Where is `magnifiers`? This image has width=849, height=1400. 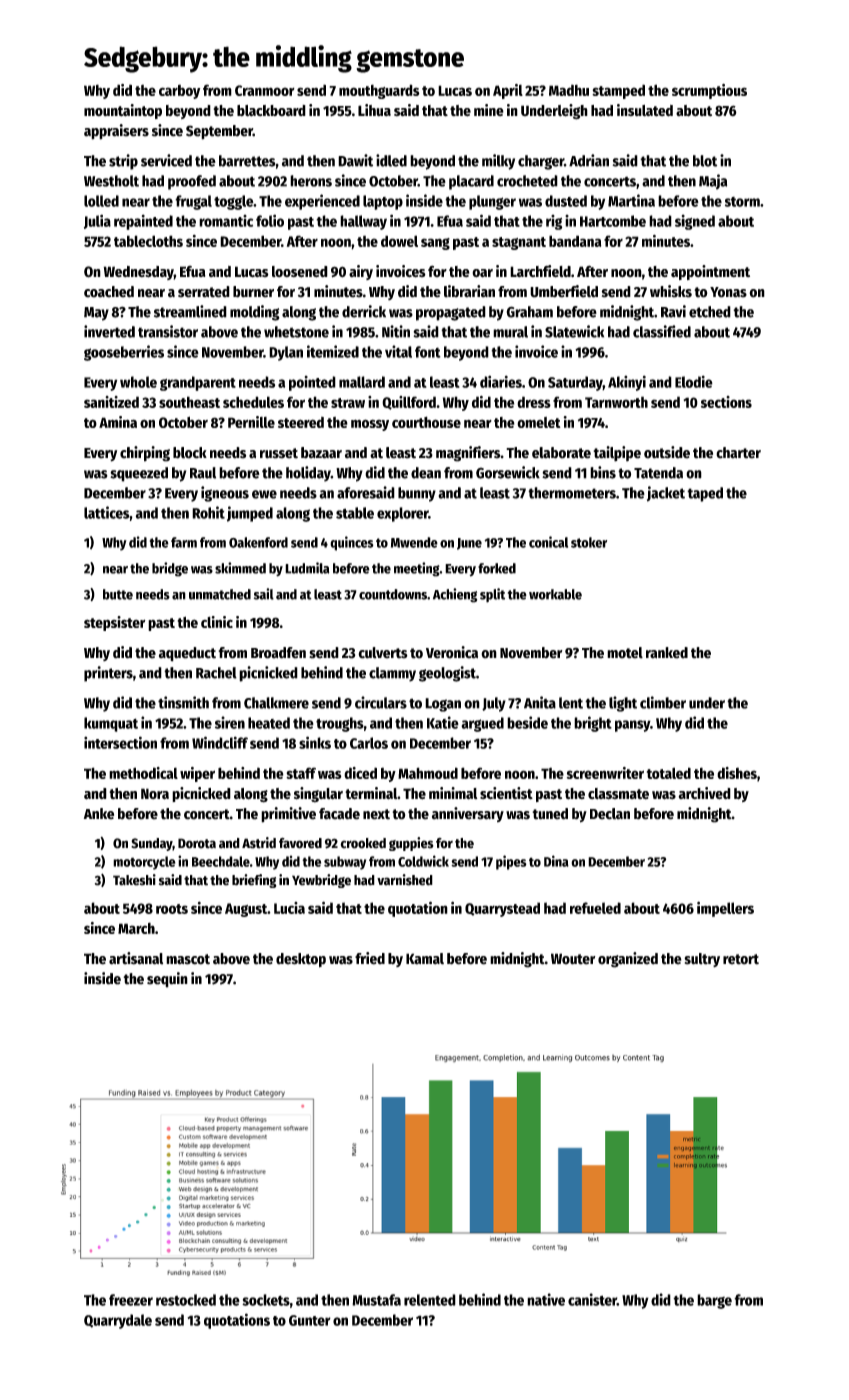
magnifiers is located at coordinates (468, 454).
